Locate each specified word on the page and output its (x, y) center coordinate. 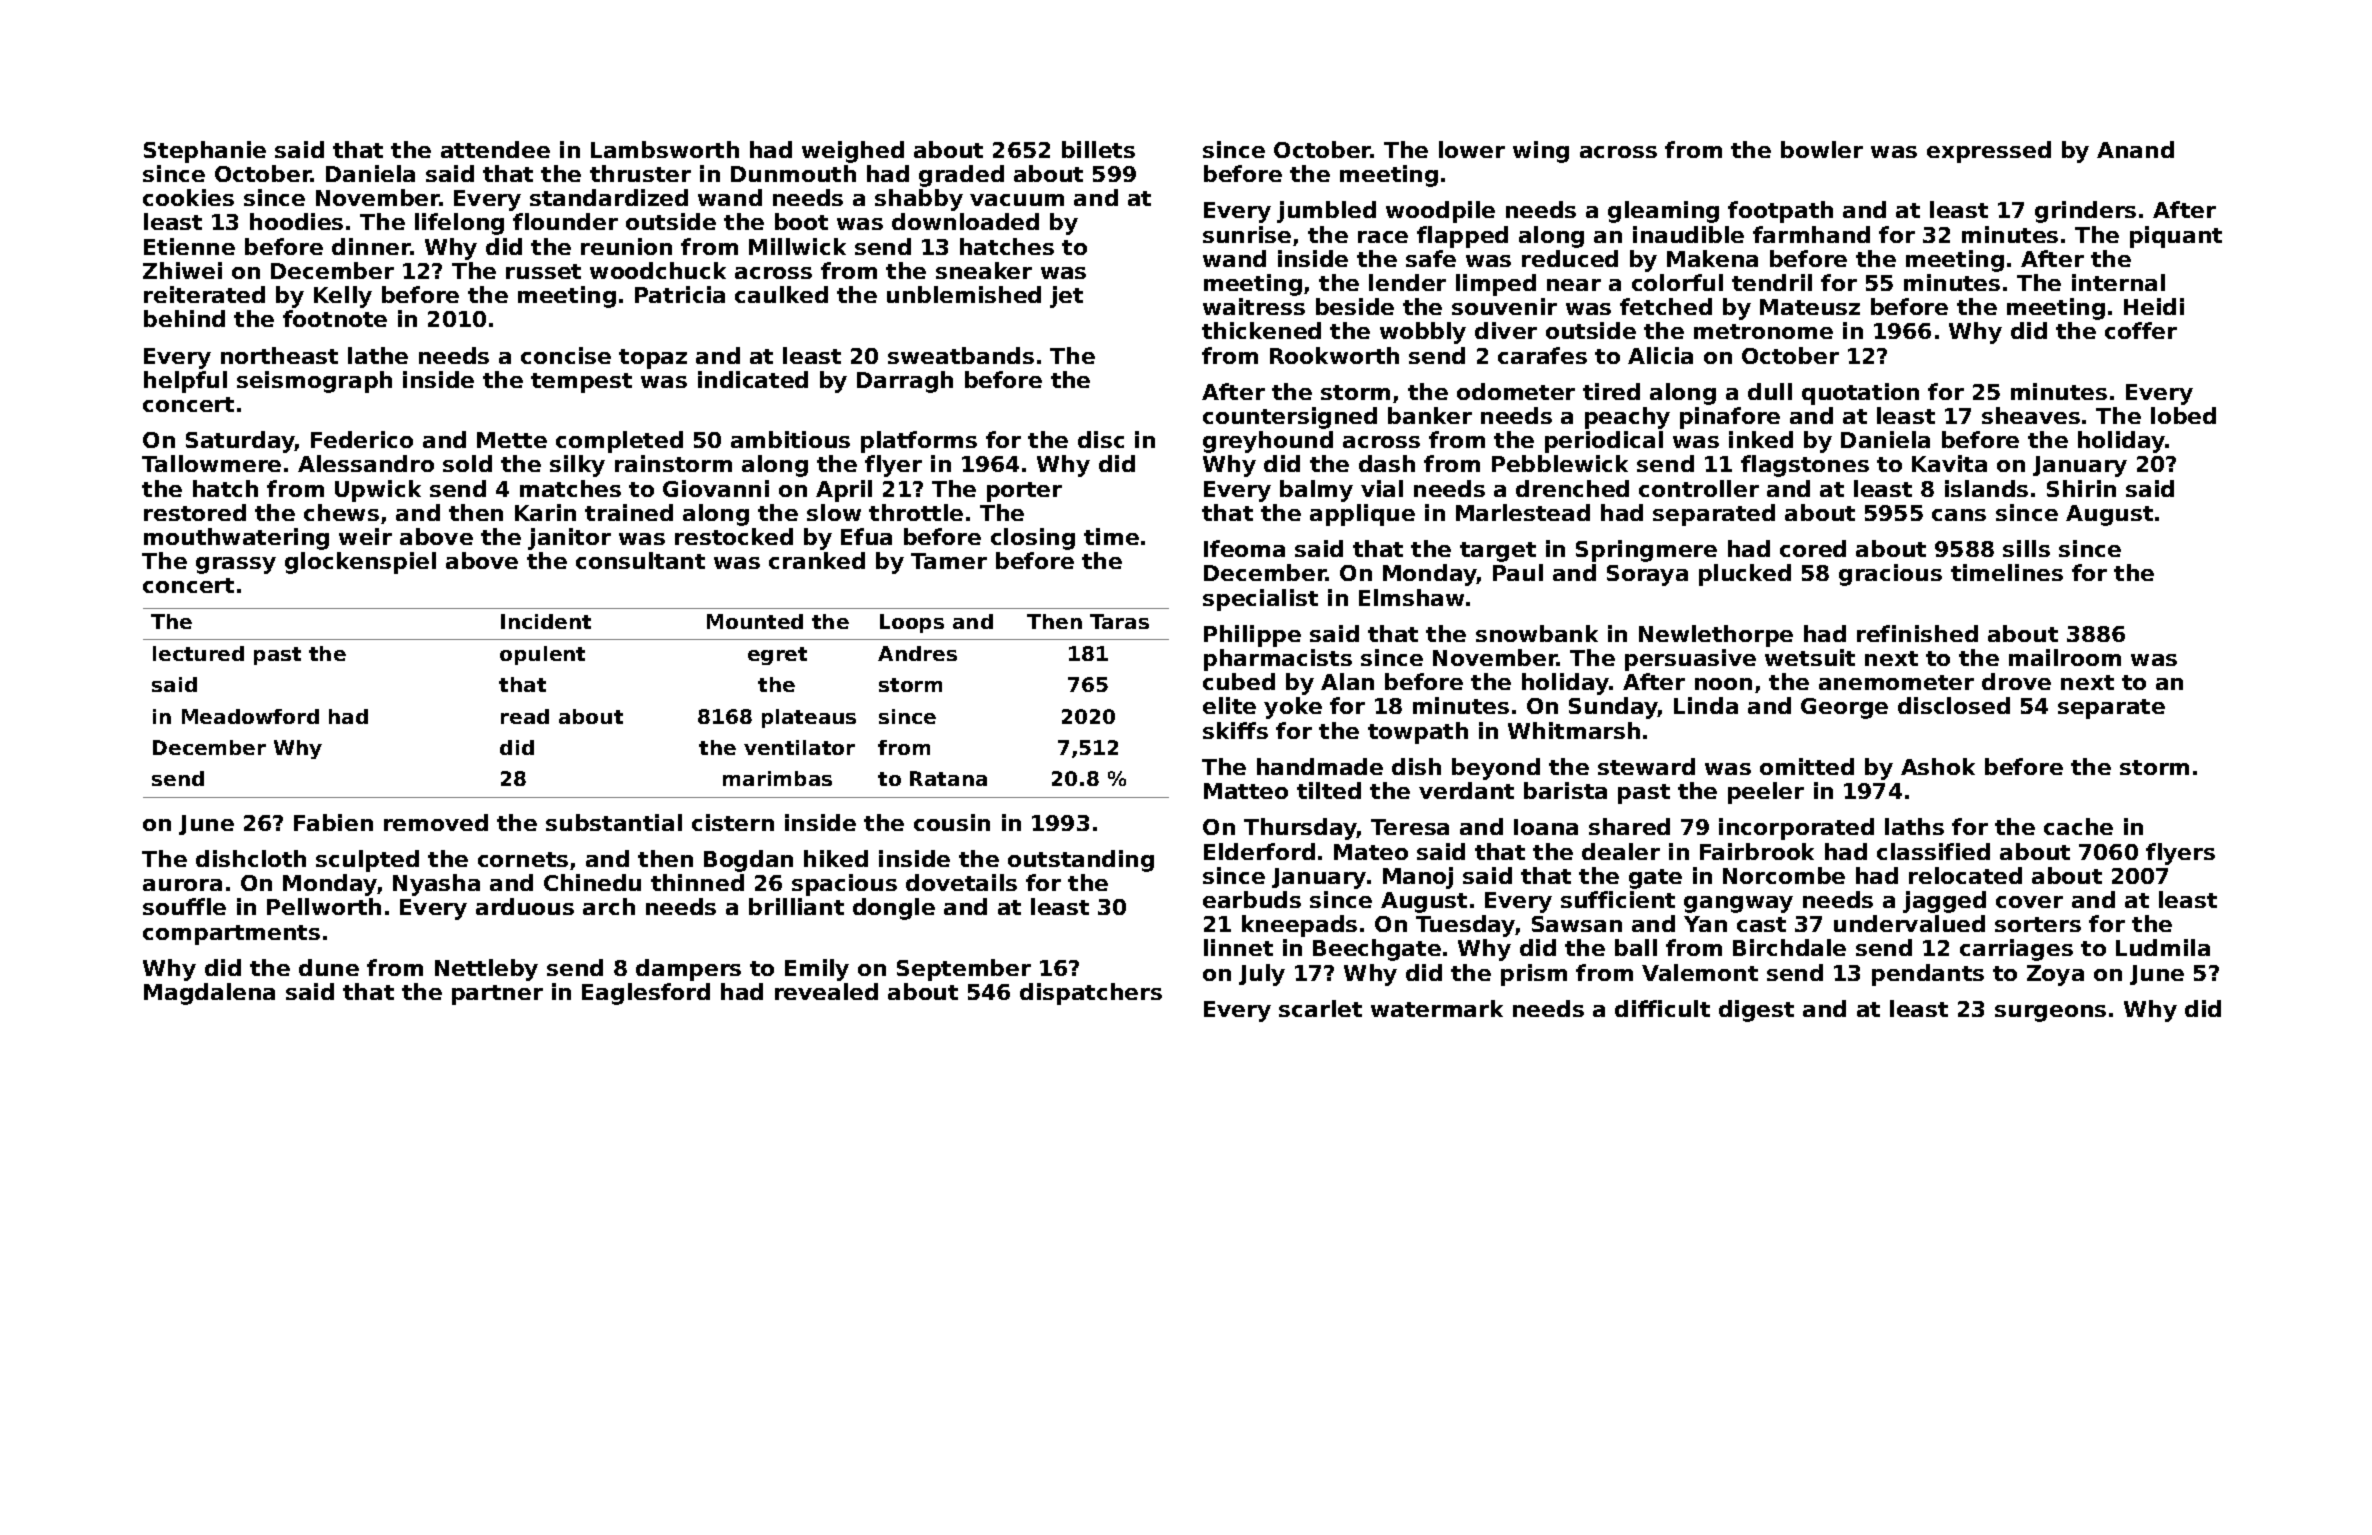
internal (2118, 282)
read (525, 716)
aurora (182, 885)
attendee (495, 149)
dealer (1621, 851)
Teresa (1410, 827)
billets (1098, 149)
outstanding (1081, 861)
